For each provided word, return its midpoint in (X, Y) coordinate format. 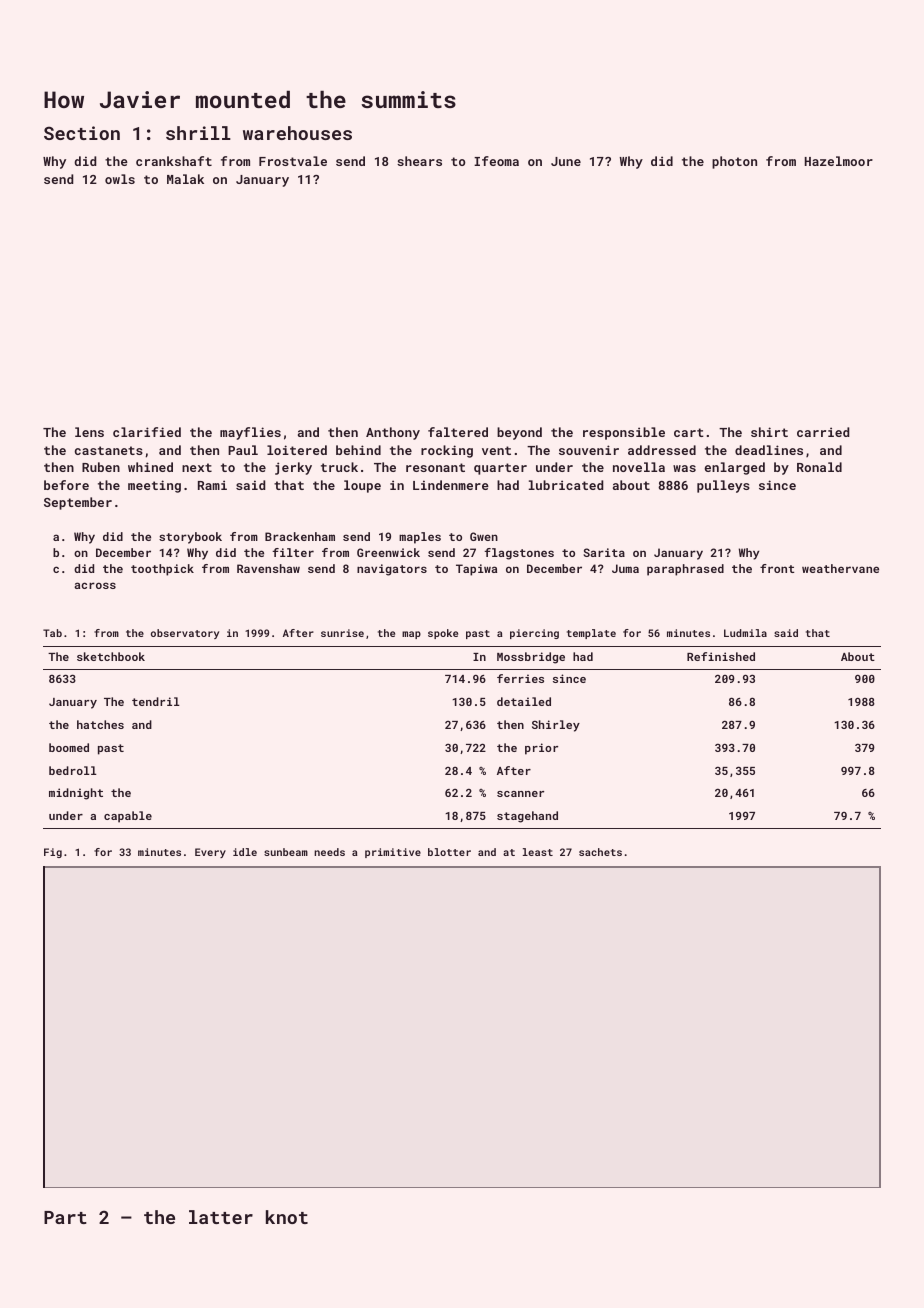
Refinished (721, 656)
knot (287, 1217)
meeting (154, 486)
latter (221, 1217)
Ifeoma (496, 161)
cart (689, 432)
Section (82, 133)
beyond (519, 433)
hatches (100, 724)
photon (734, 162)
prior (541, 749)
